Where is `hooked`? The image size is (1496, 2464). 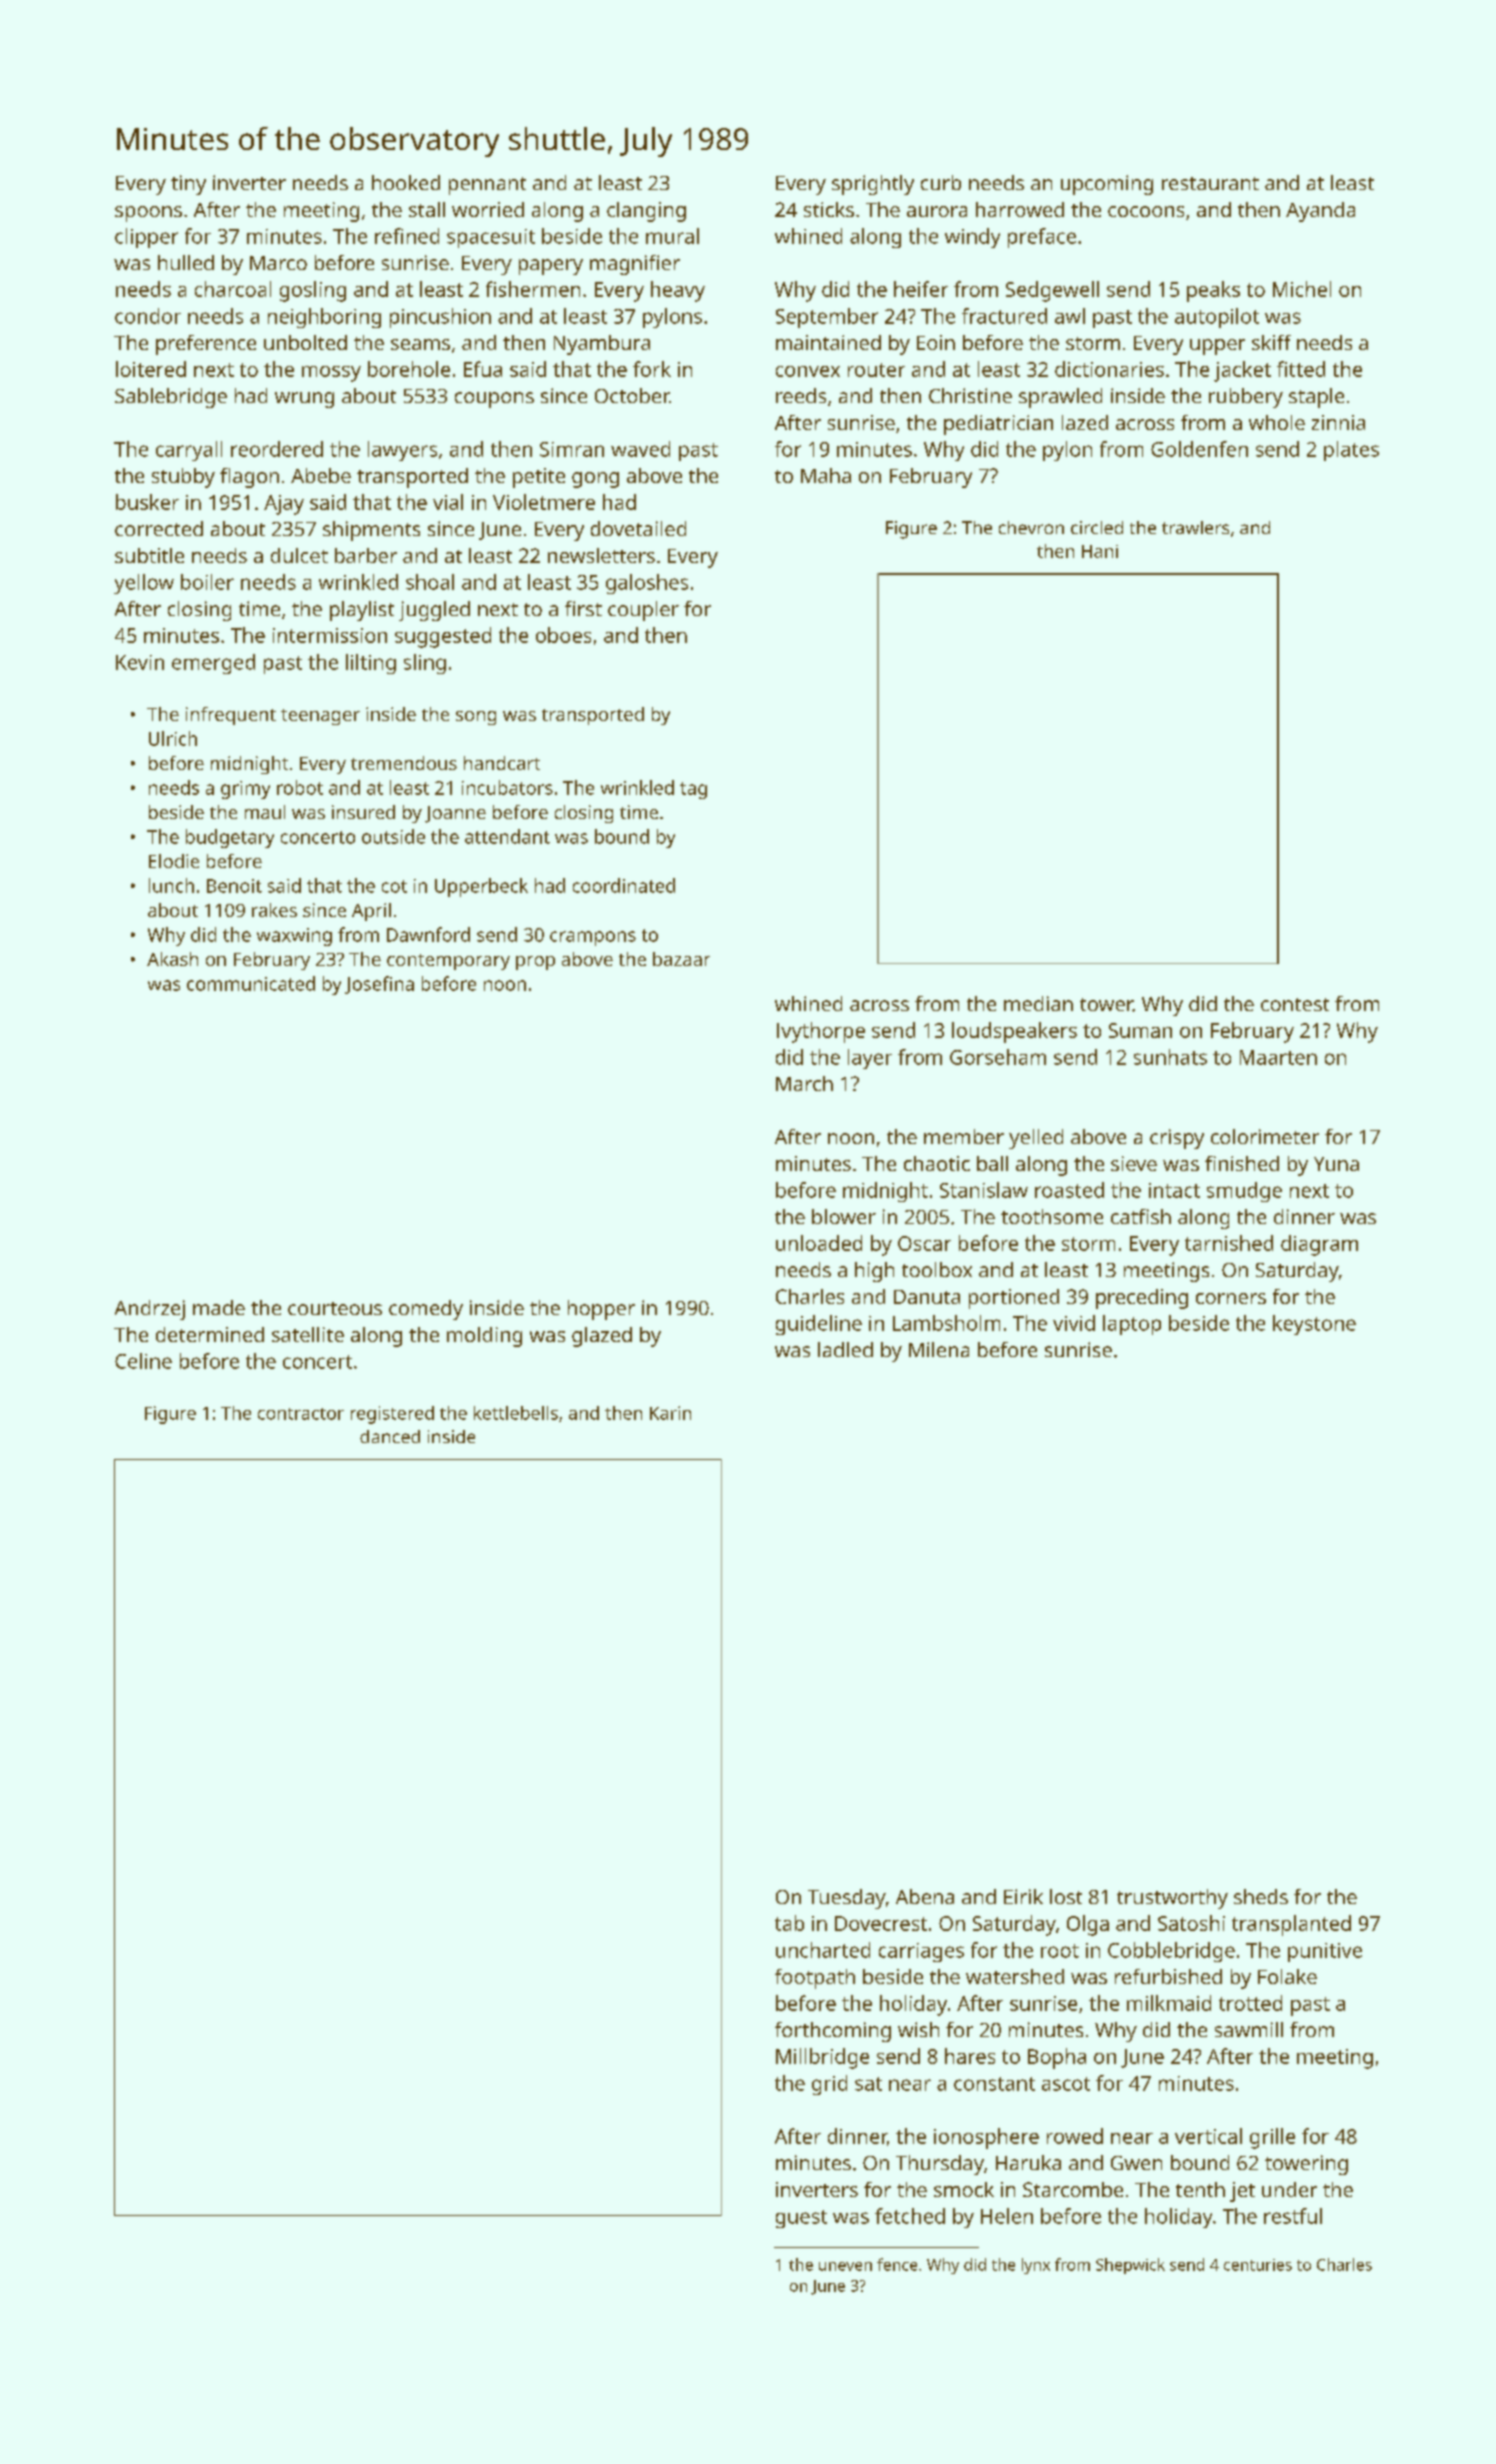
hooked is located at coordinates (406, 182).
